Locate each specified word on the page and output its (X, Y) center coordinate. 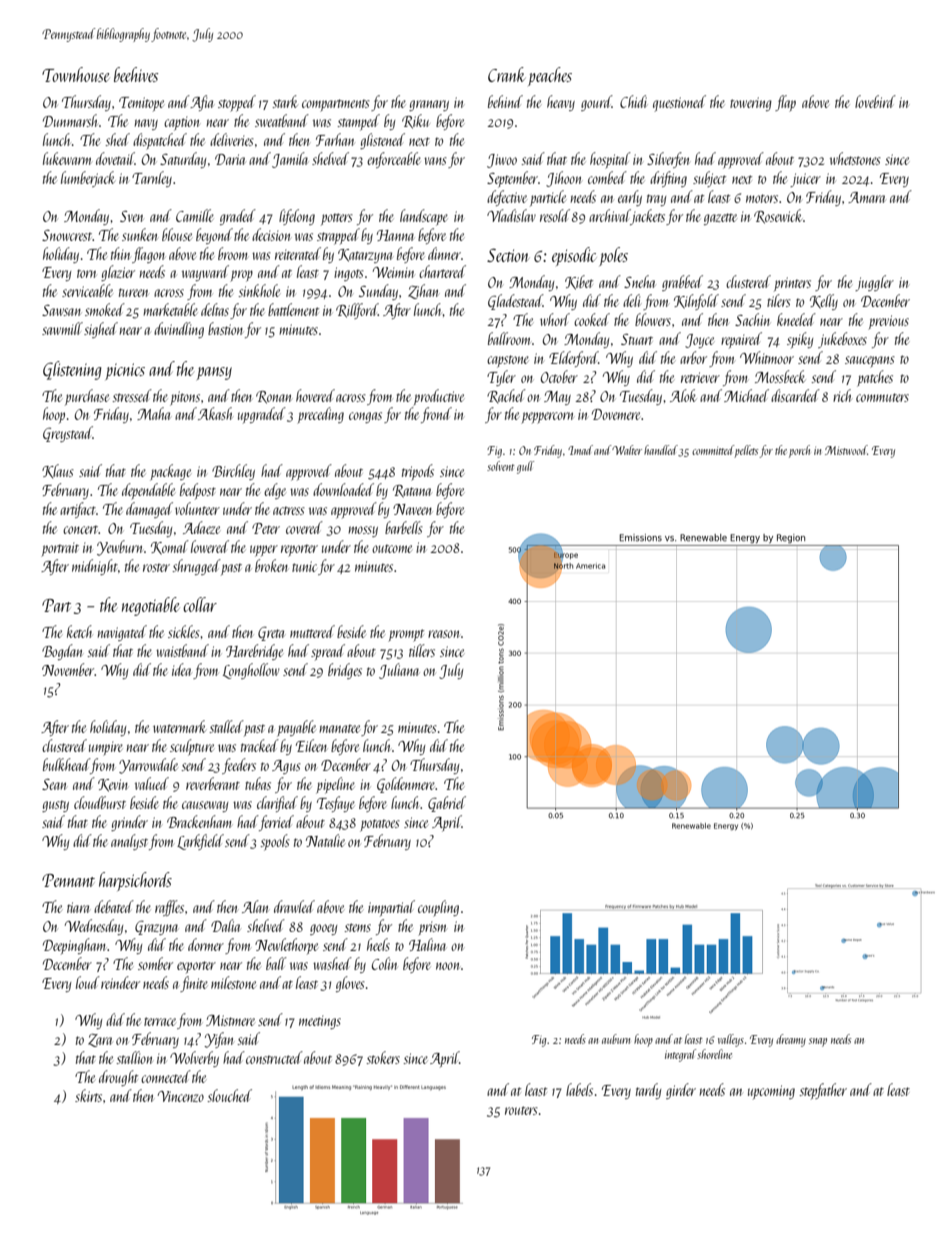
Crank (506, 74)
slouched (229, 1095)
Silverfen (668, 160)
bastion (225, 328)
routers (521, 1110)
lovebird (875, 101)
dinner (444, 253)
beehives (136, 74)
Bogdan (62, 652)
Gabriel (447, 804)
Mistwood (846, 450)
